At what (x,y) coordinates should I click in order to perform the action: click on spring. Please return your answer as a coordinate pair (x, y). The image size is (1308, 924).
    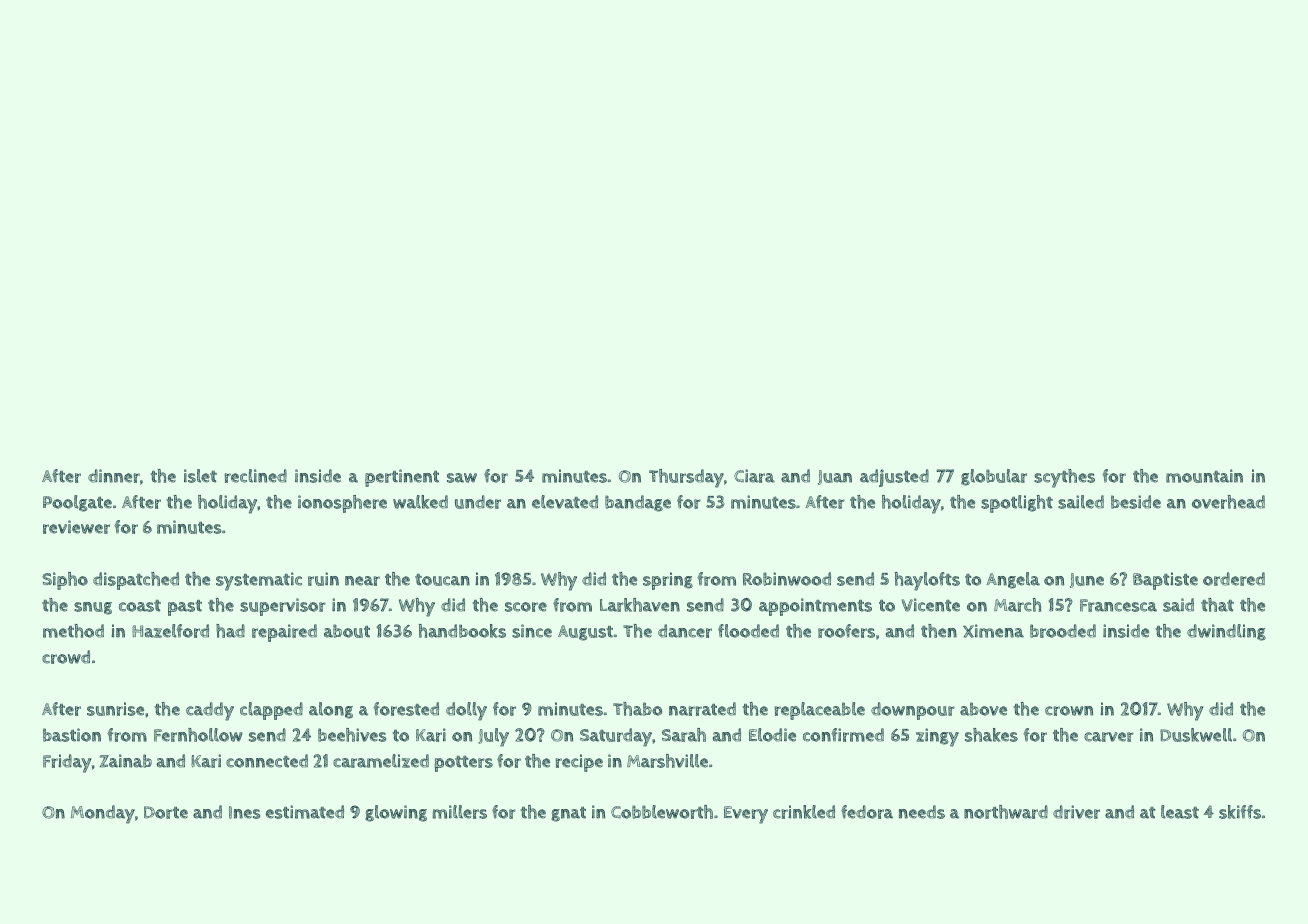
    Looking at the image, I should click on (668, 581).
